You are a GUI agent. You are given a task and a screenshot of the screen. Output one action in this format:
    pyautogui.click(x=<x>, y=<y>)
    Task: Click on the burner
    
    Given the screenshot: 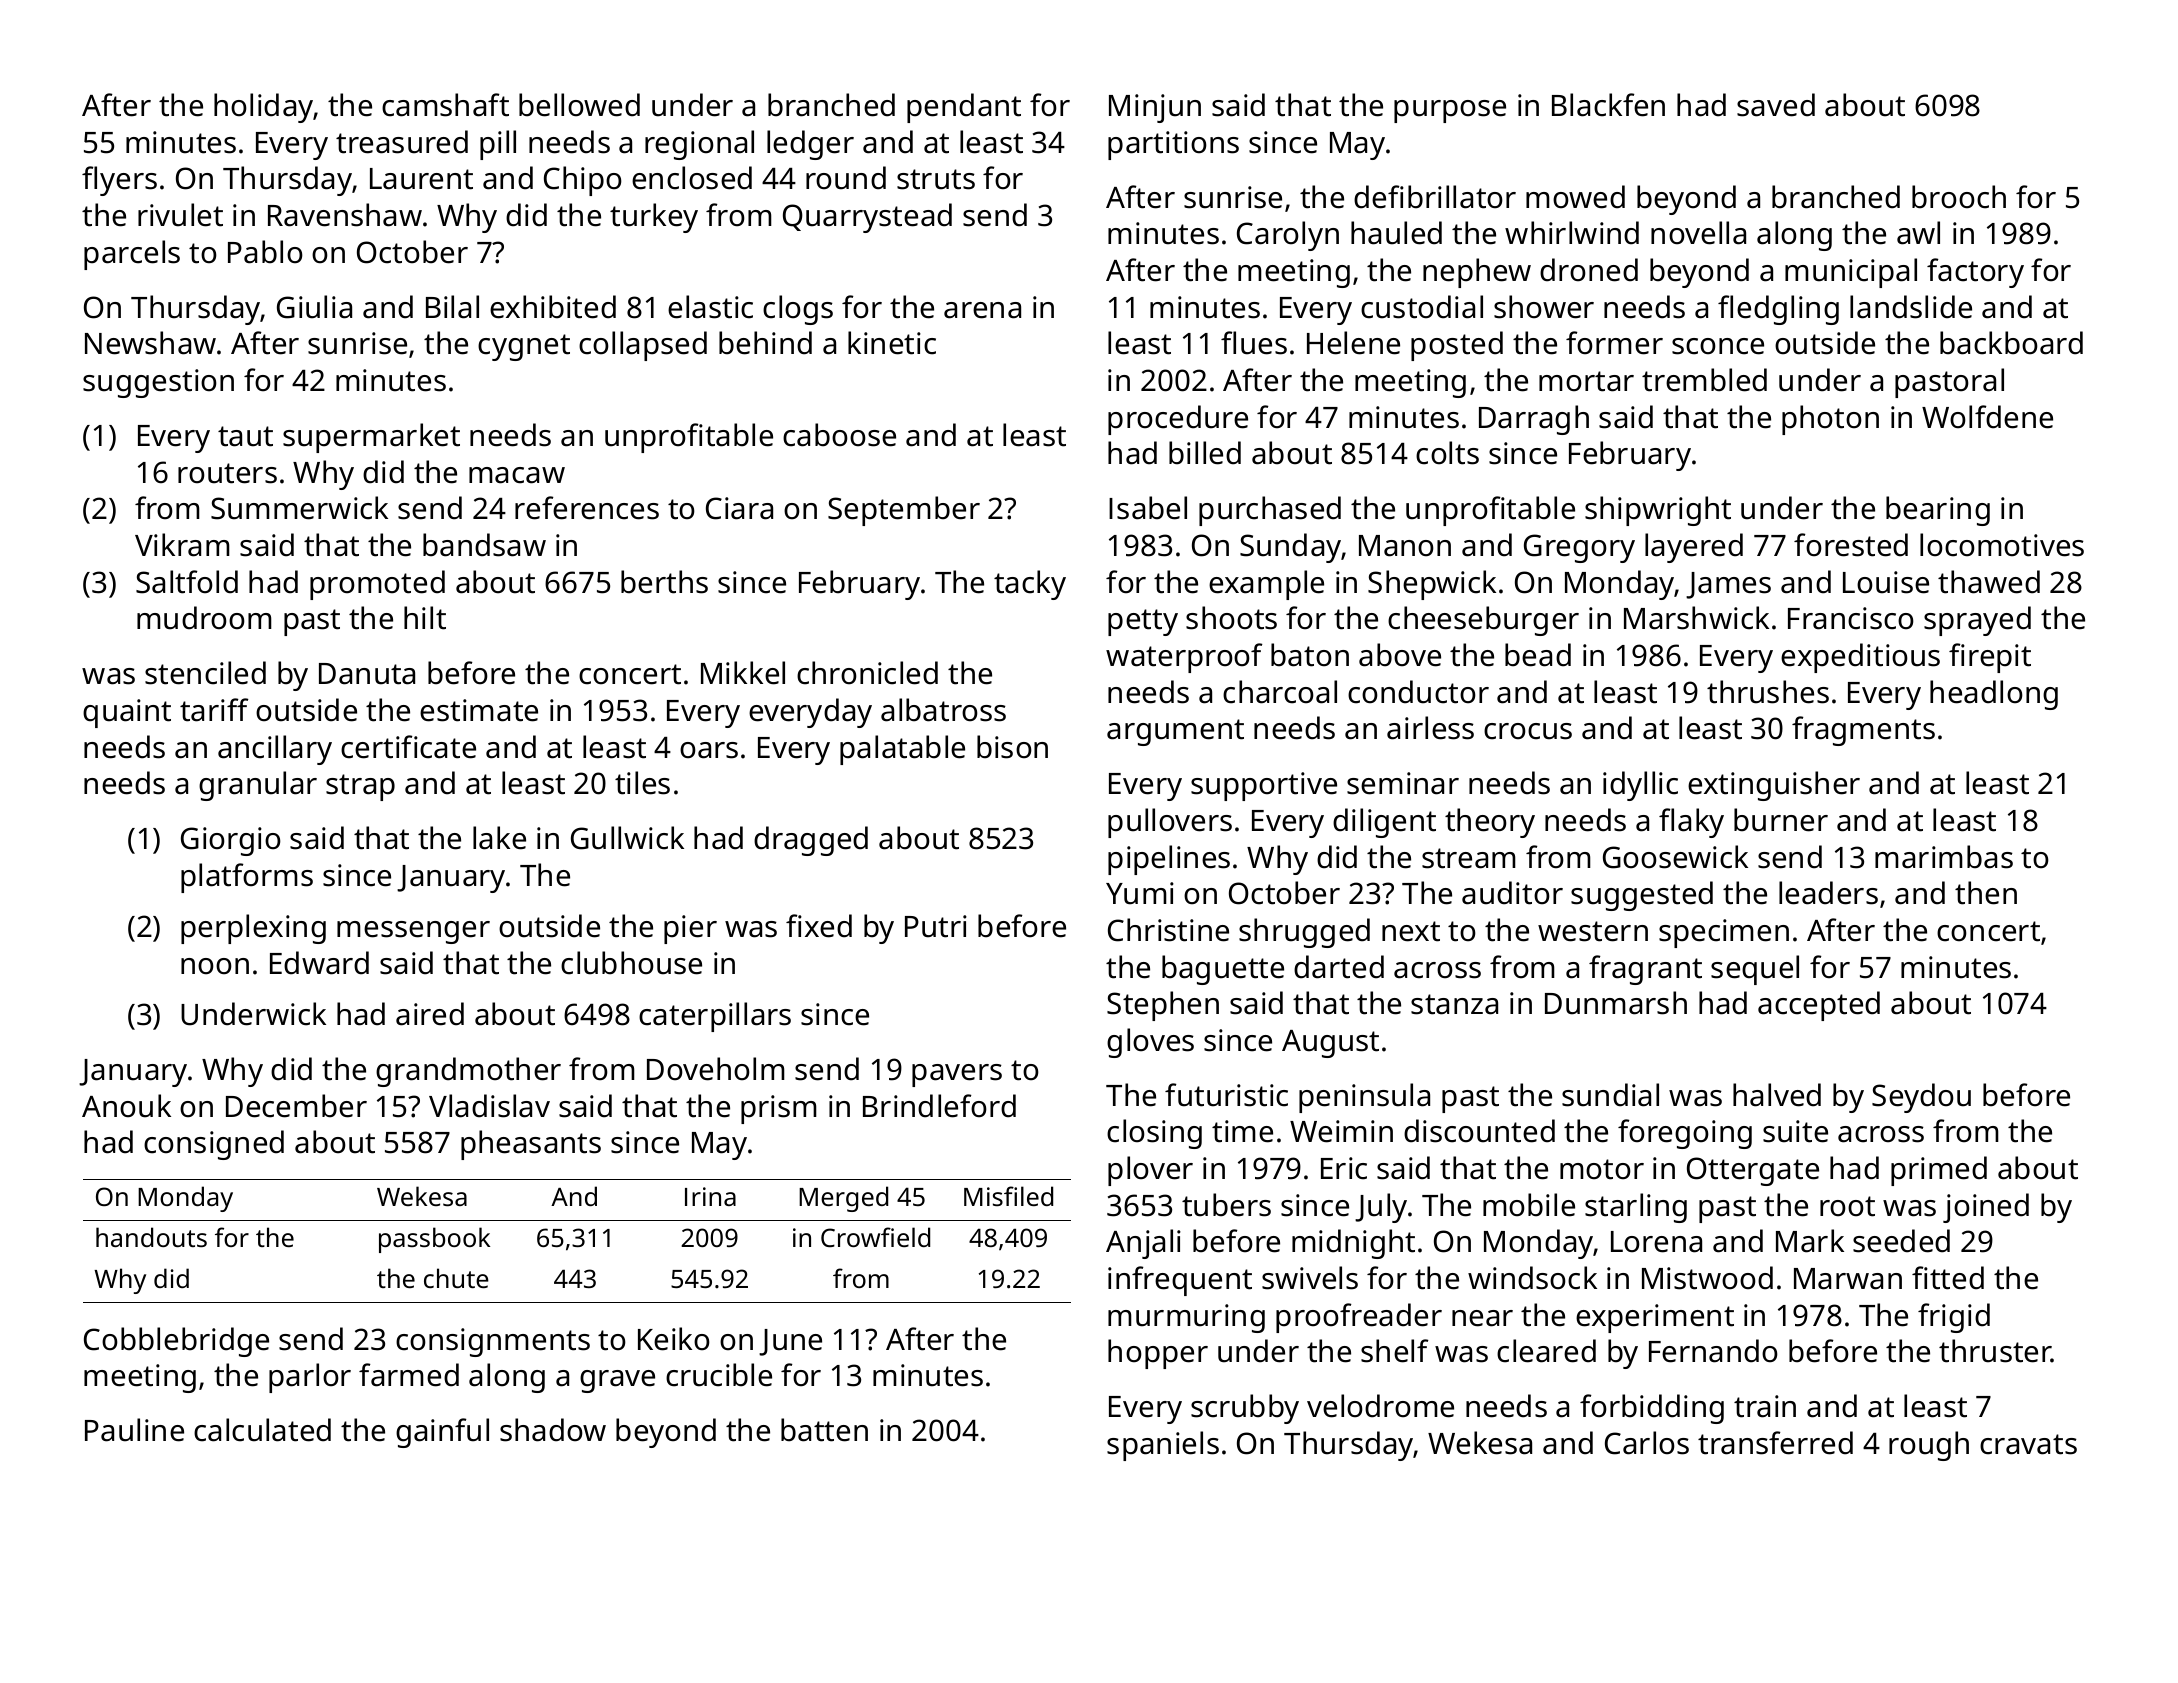 What is the action you would take?
    pyautogui.click(x=1781, y=820)
